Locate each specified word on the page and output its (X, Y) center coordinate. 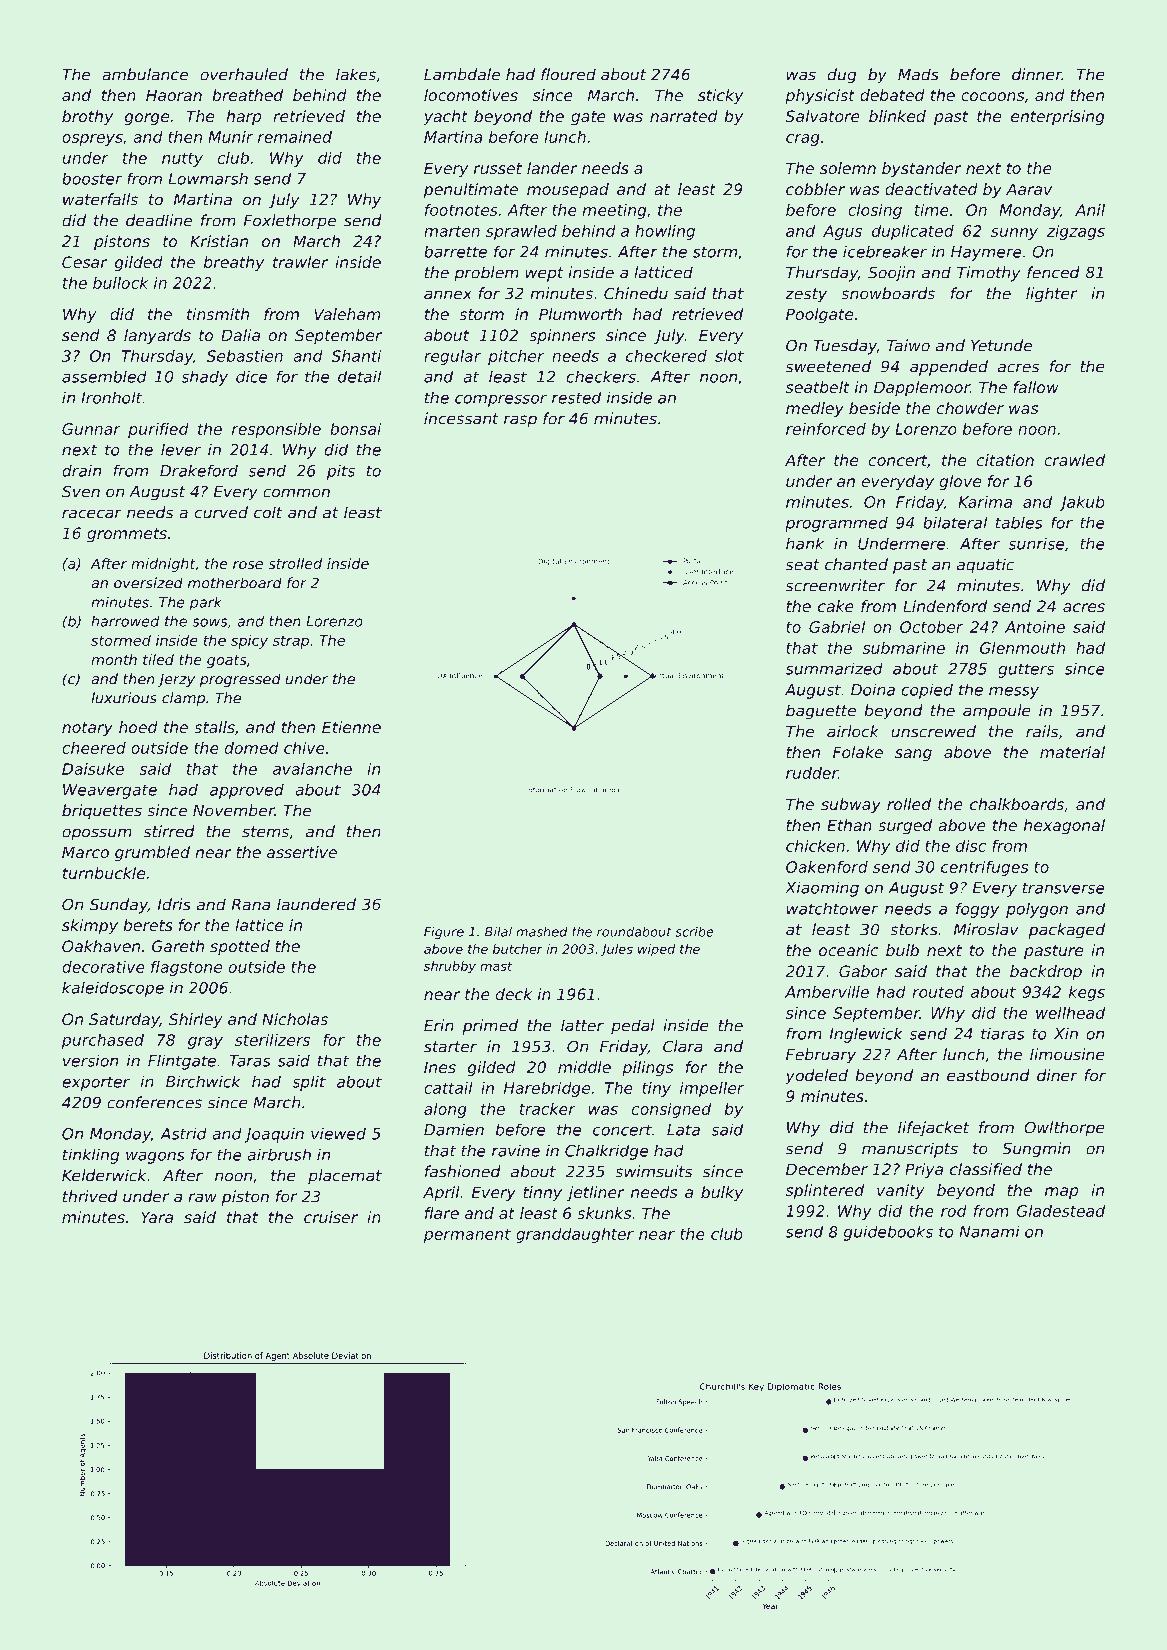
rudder (812, 773)
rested (576, 397)
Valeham (347, 314)
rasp (520, 421)
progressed (240, 680)
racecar (92, 514)
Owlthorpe (1064, 1129)
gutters (1026, 671)
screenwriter (835, 585)
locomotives (471, 95)
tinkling (91, 1156)
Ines (440, 1067)
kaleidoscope (113, 989)
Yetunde (1001, 345)
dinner (1037, 74)
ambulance (145, 74)
